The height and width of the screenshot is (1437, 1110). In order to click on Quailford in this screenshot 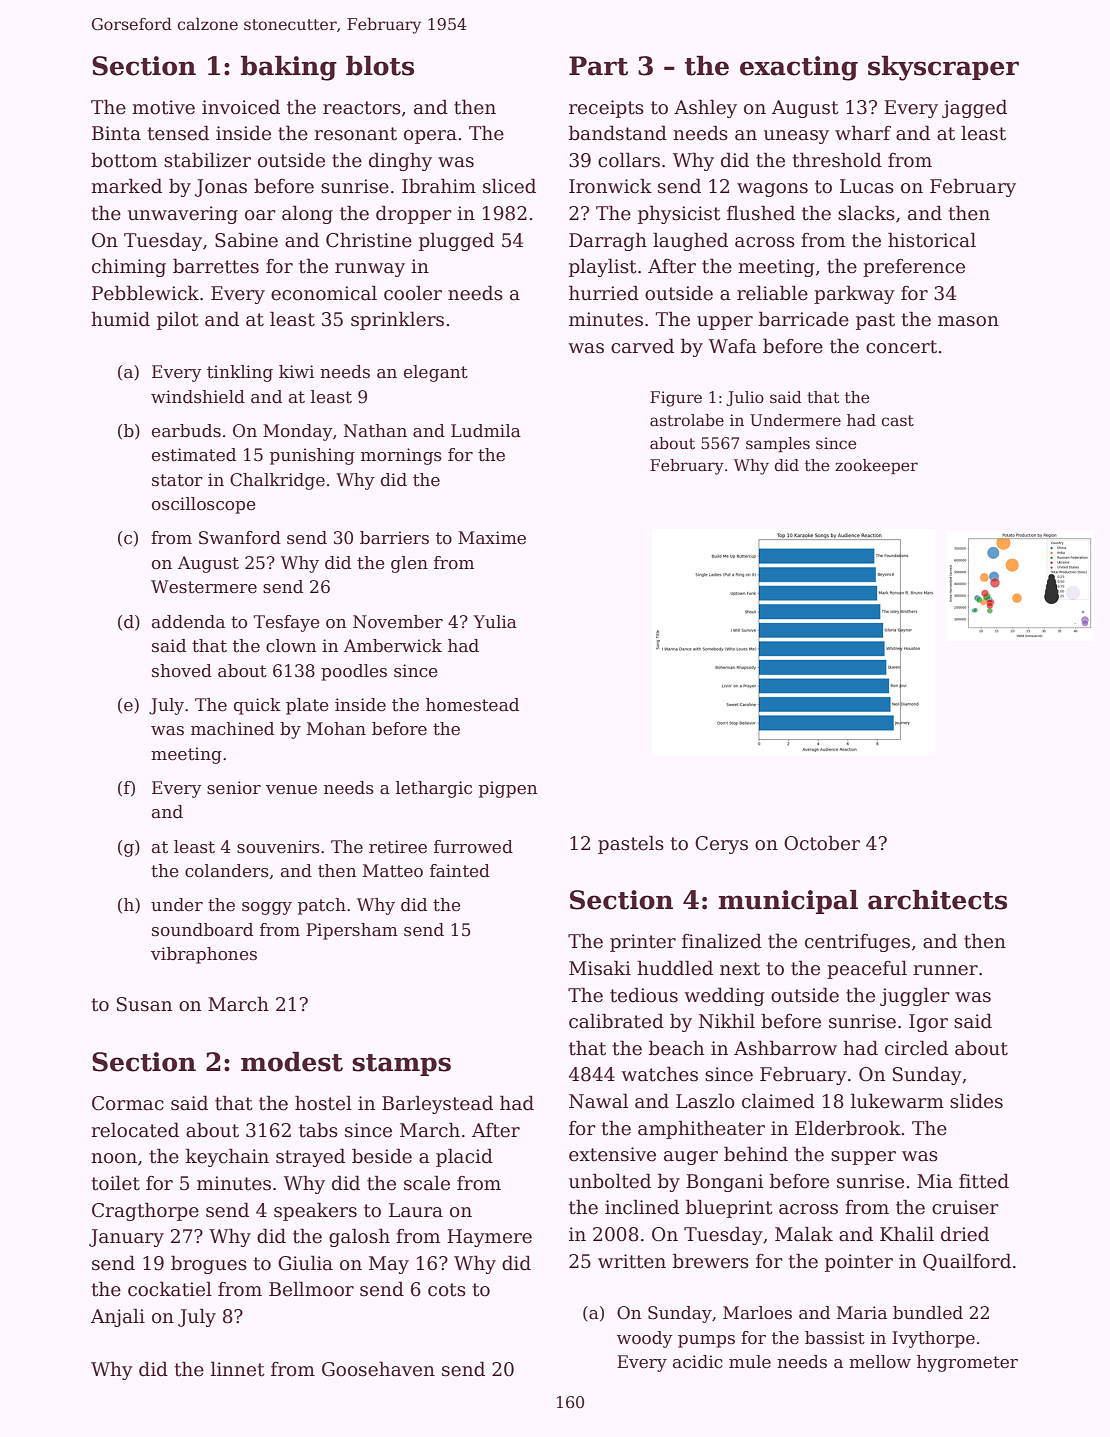, I will do `click(967, 1262)`.
